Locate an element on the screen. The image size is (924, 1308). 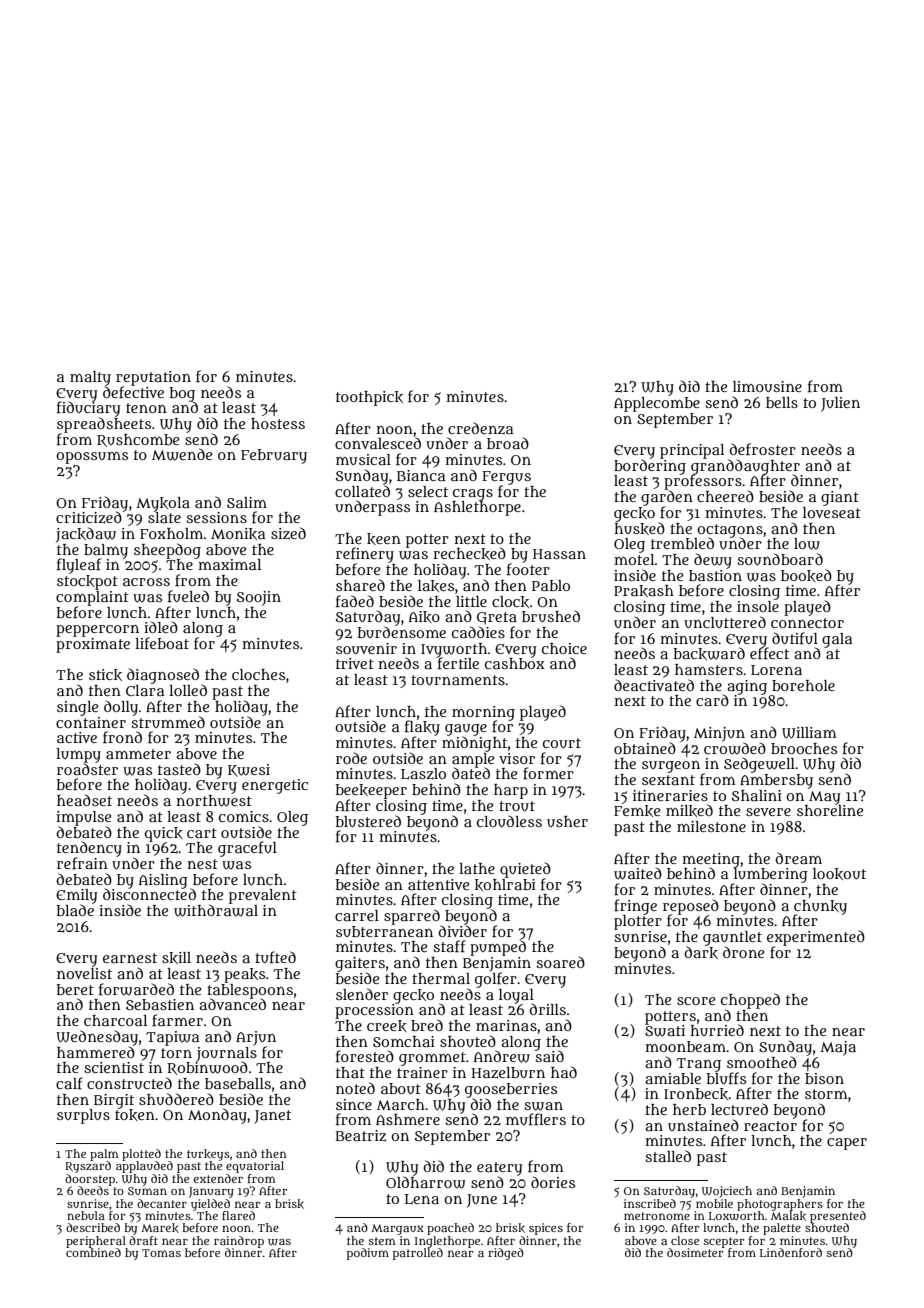
draft is located at coordinates (143, 1240).
